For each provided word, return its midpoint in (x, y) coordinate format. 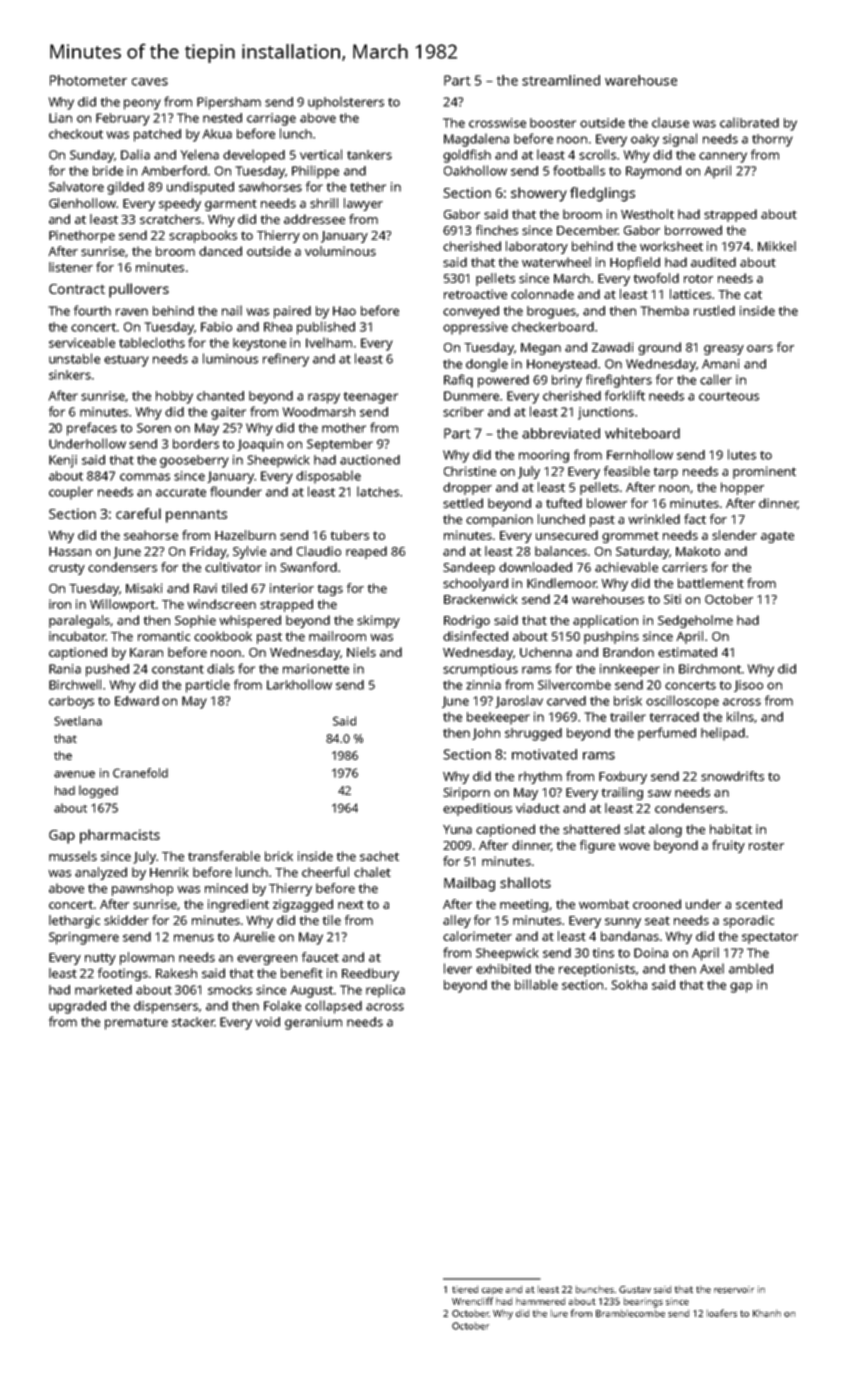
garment (231, 205)
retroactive (475, 294)
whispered (250, 621)
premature (136, 1024)
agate (777, 537)
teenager (371, 398)
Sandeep (469, 568)
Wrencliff (472, 1301)
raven (132, 312)
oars (760, 348)
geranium (313, 1023)
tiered (465, 1289)
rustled (714, 310)
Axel (712, 968)
